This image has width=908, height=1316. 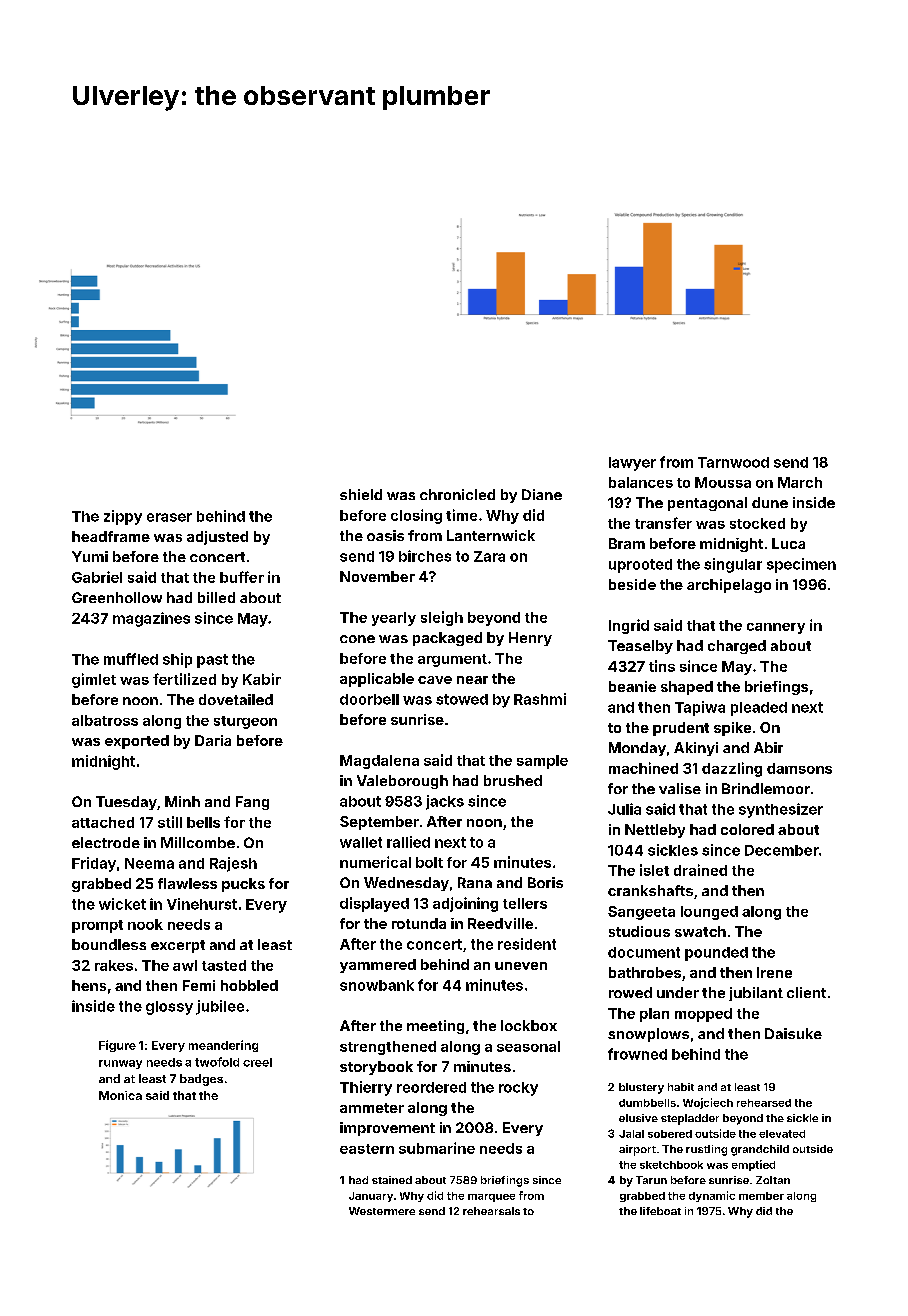 I want to click on Zara, so click(x=489, y=556).
